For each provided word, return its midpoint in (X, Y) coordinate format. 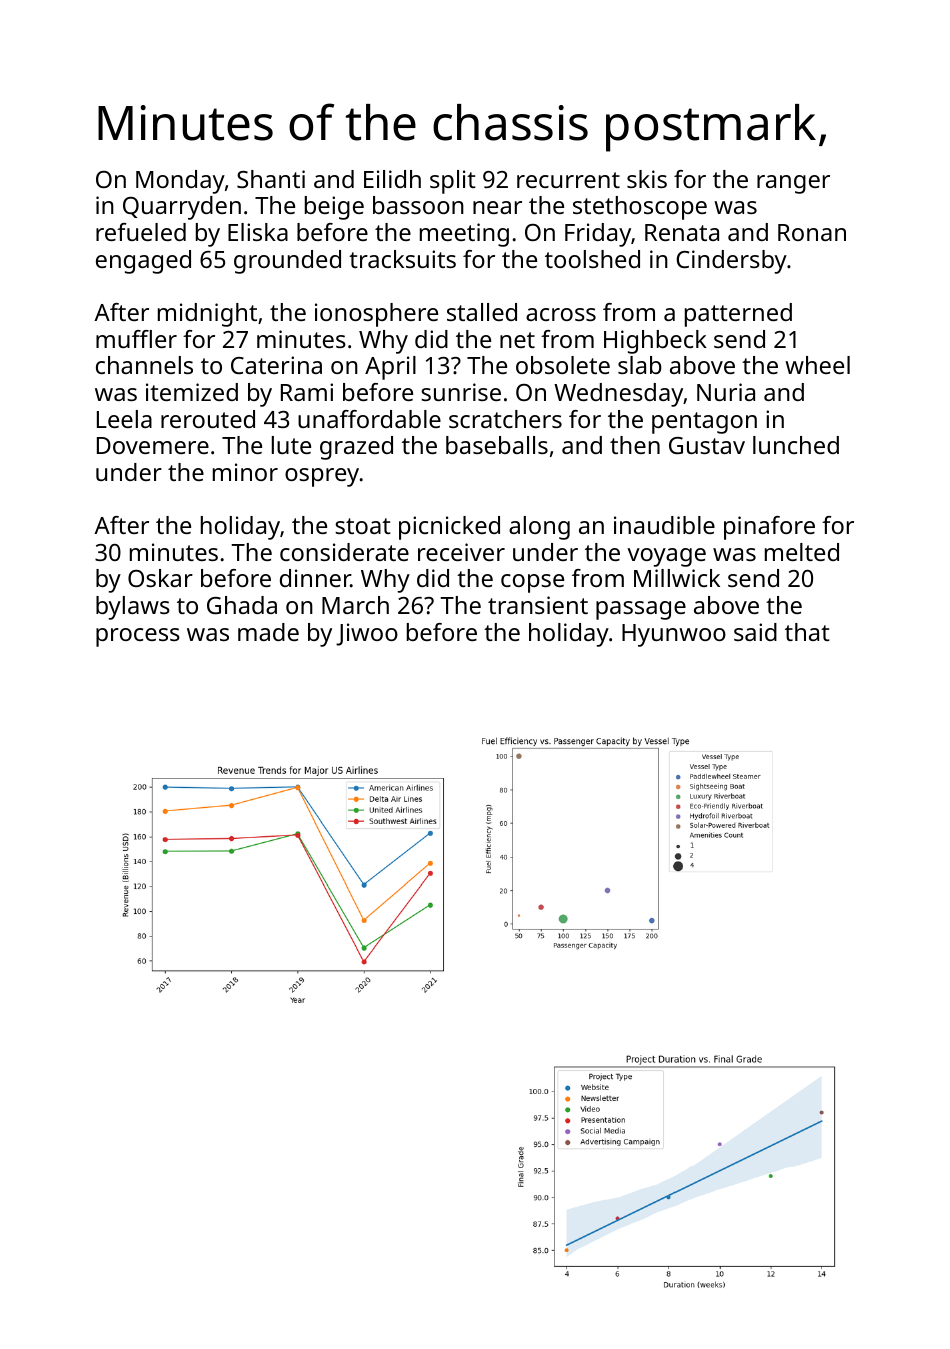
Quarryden (182, 208)
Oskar (160, 578)
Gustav (707, 445)
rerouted (208, 419)
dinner (315, 578)
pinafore (769, 528)
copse (532, 583)
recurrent (568, 180)
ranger (793, 184)
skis (647, 179)
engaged (143, 262)
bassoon (418, 205)
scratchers (505, 419)
